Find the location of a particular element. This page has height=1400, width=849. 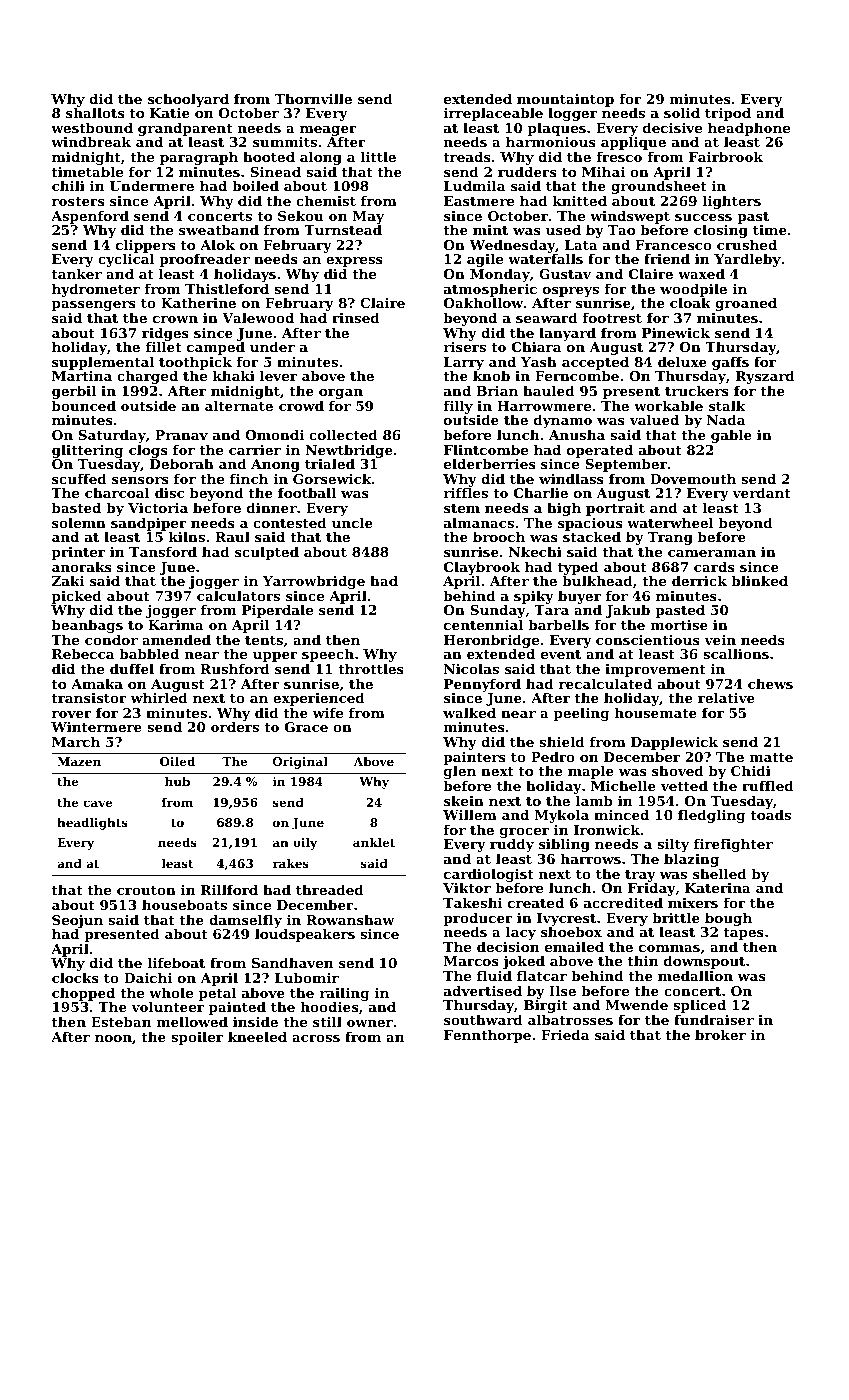

organ is located at coordinates (341, 394).
